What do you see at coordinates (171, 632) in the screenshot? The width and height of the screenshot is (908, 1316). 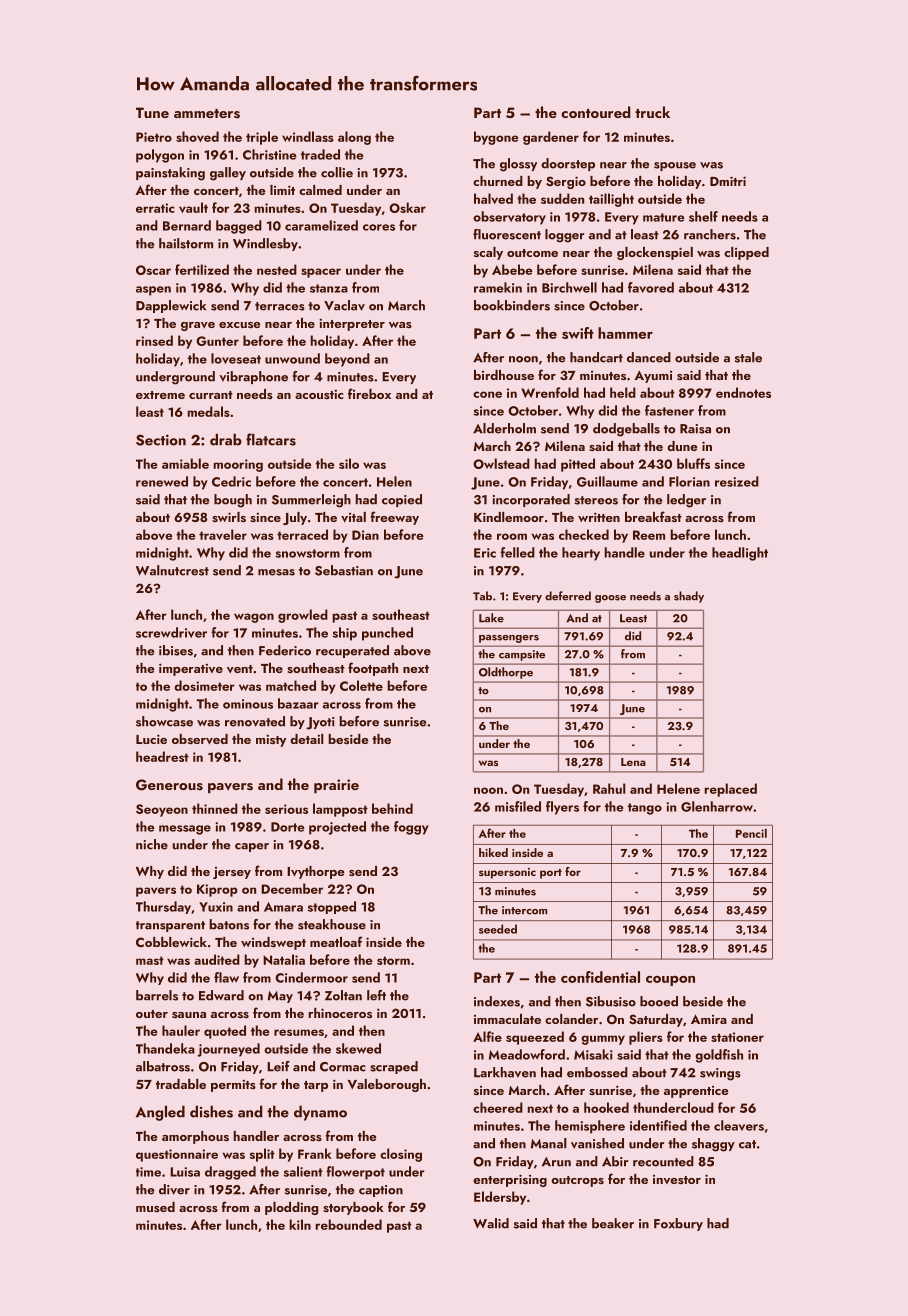 I see `screwdriver` at bounding box center [171, 632].
